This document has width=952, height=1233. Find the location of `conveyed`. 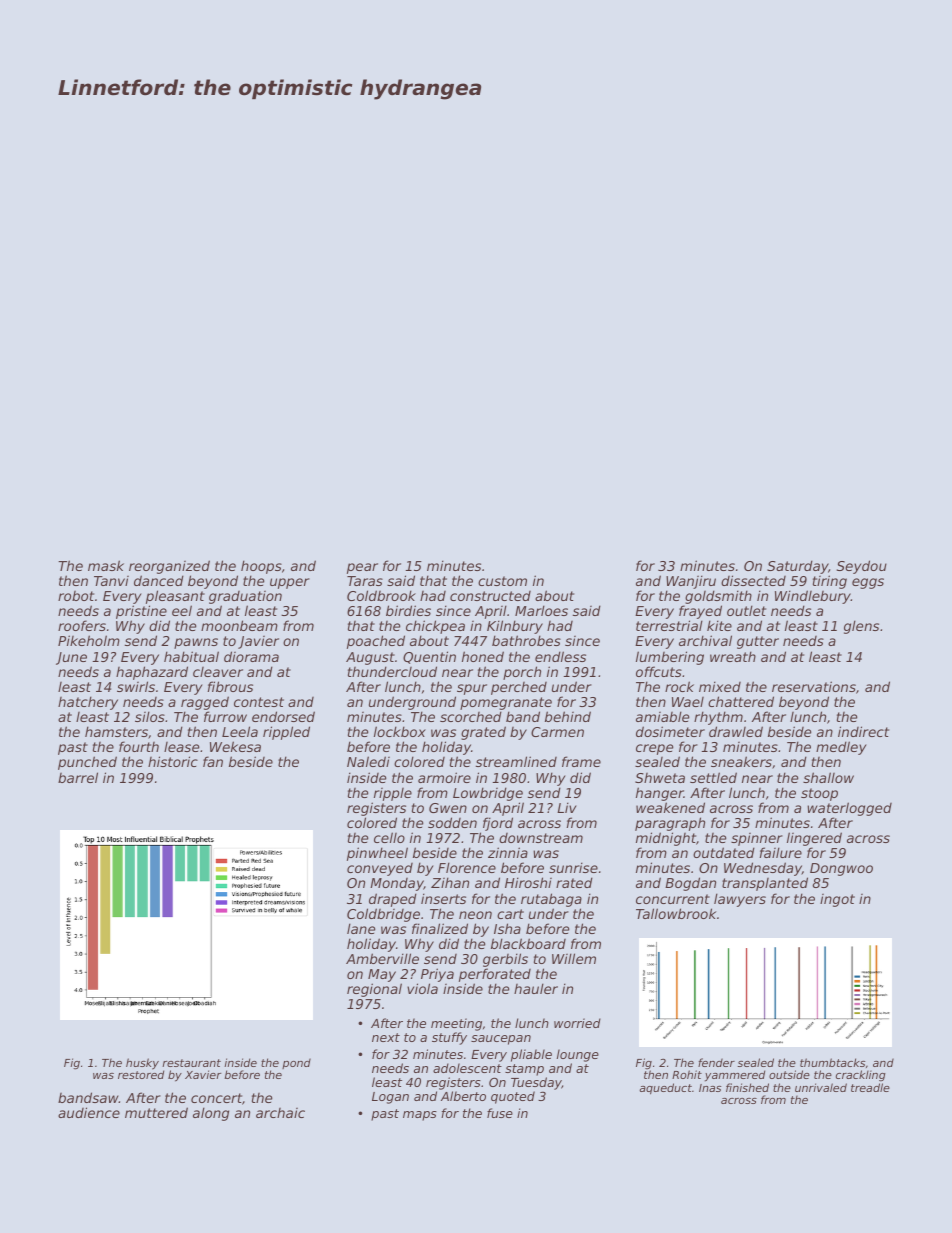

conveyed is located at coordinates (380, 869).
